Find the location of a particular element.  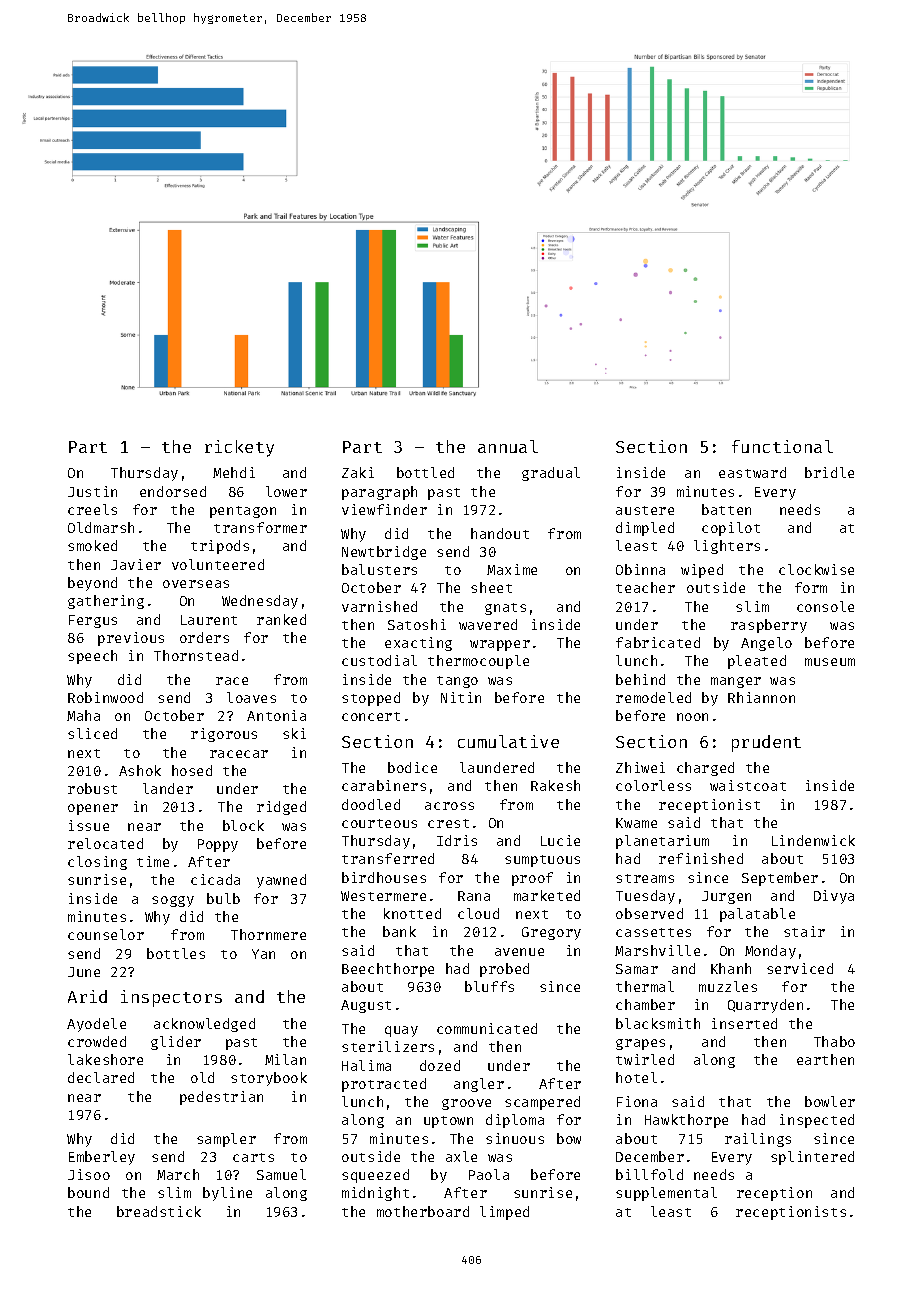

blacksmith is located at coordinates (658, 1023).
